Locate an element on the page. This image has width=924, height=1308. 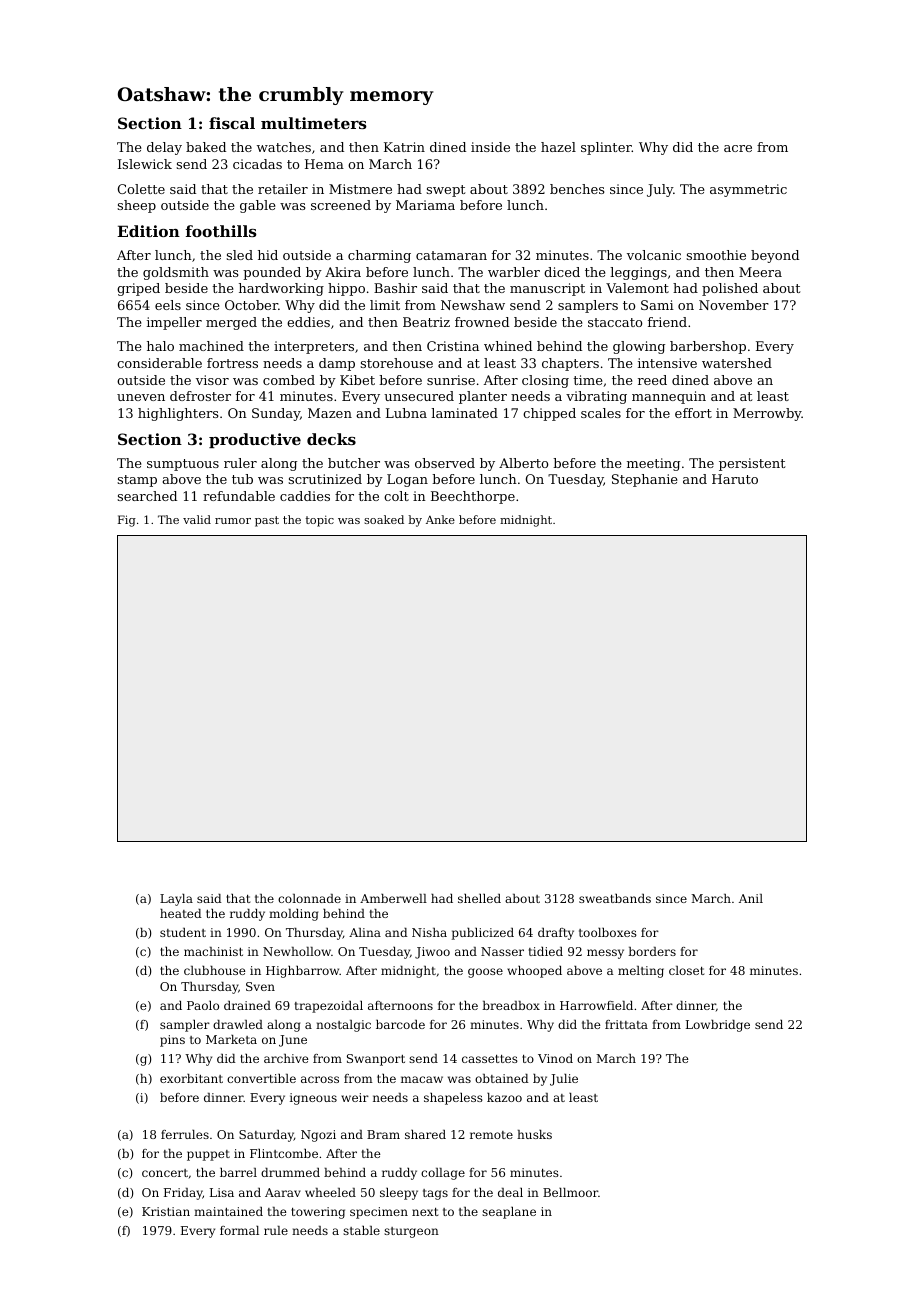
Beechthorpe is located at coordinates (473, 497).
